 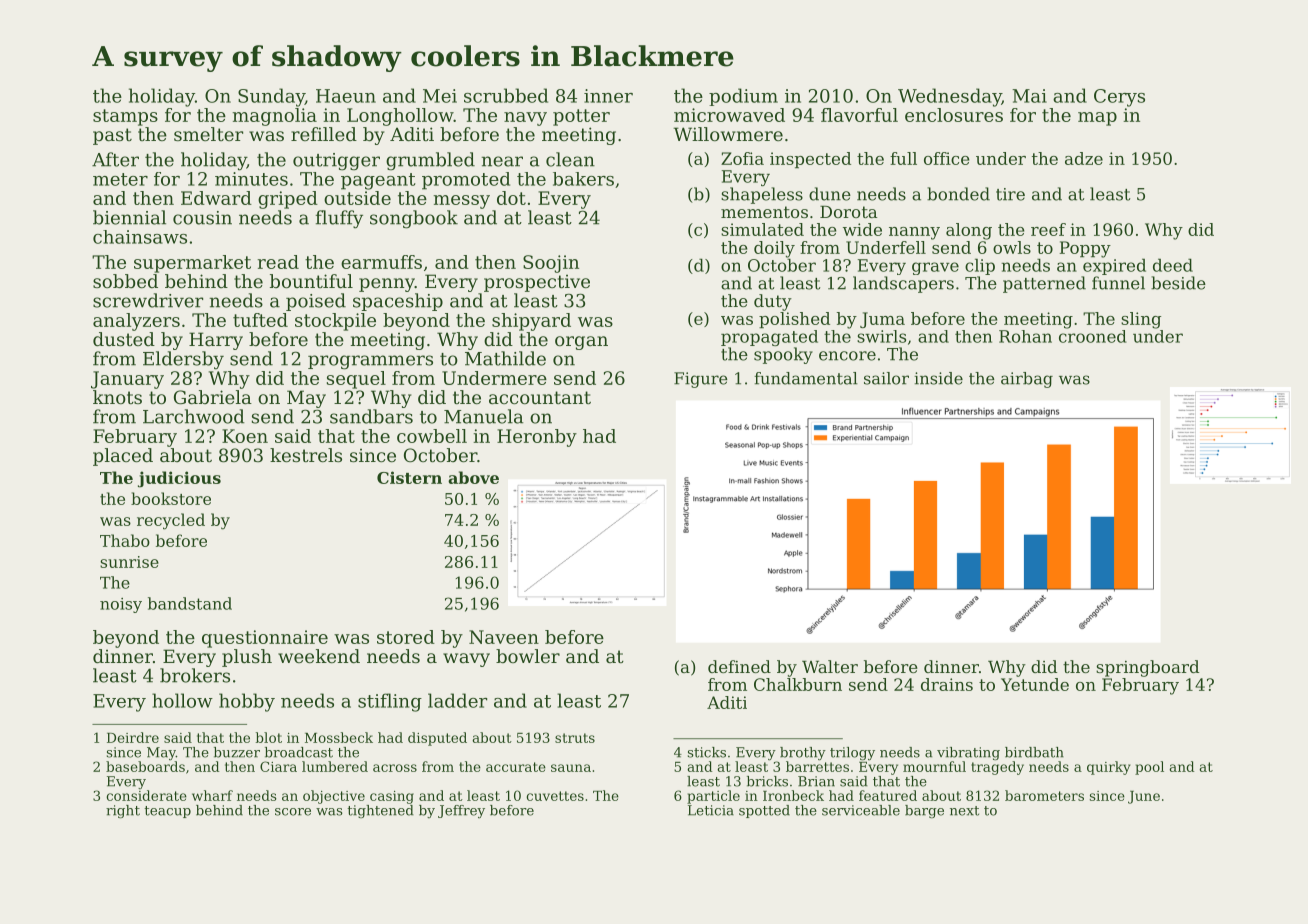 I want to click on stamps, so click(x=125, y=117).
